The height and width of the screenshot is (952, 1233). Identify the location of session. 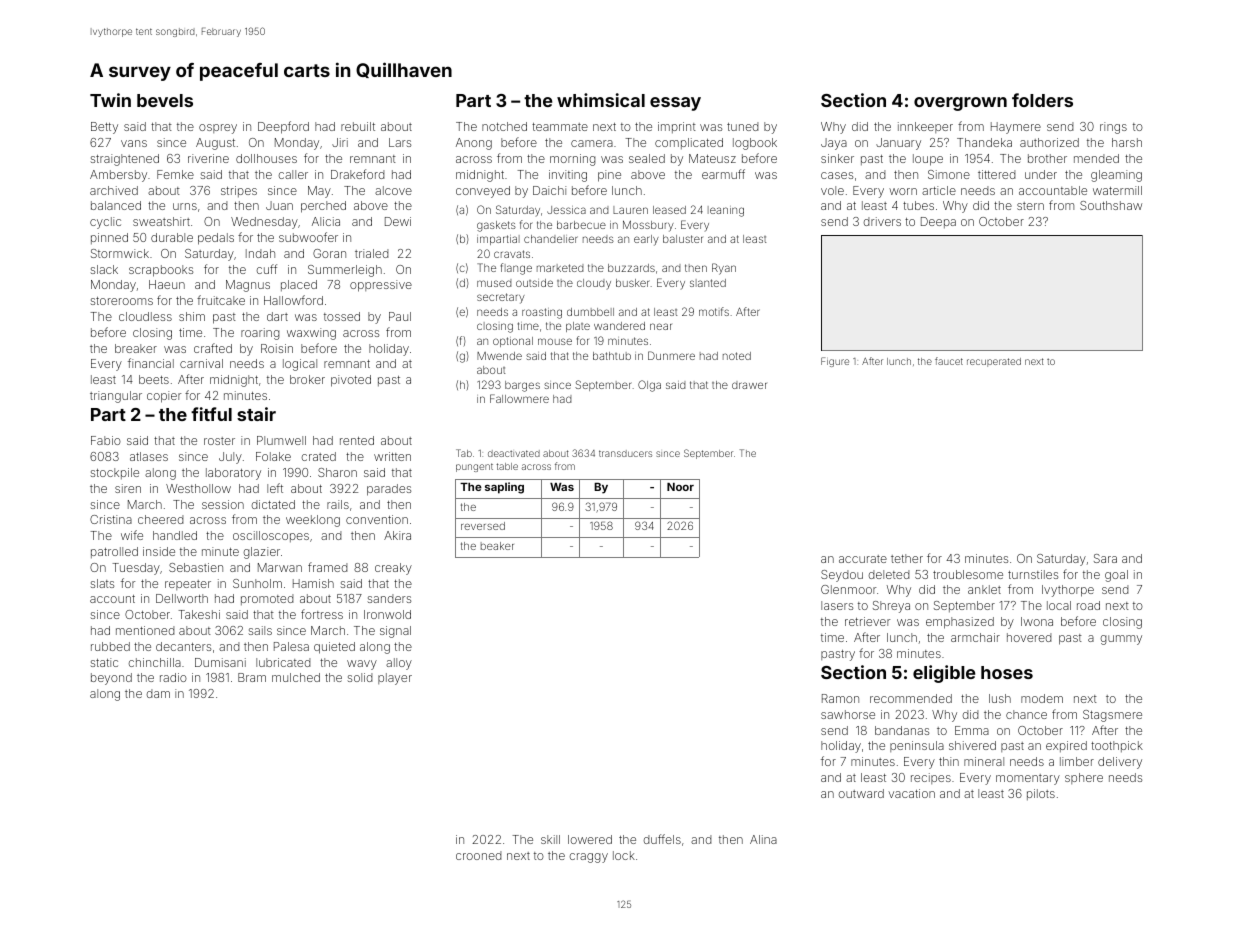
(223, 504).
